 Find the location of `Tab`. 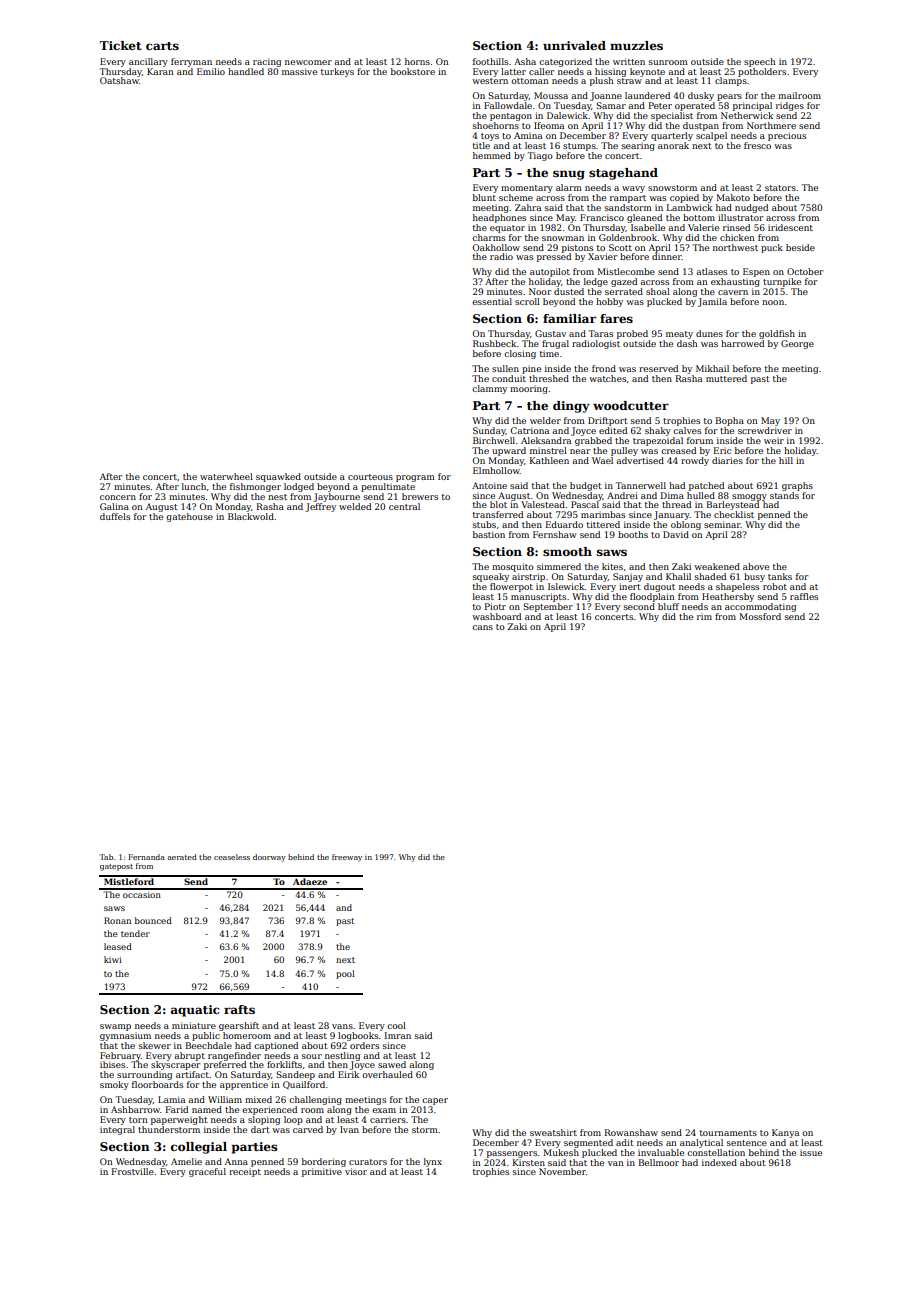

Tab is located at coordinates (106, 857).
